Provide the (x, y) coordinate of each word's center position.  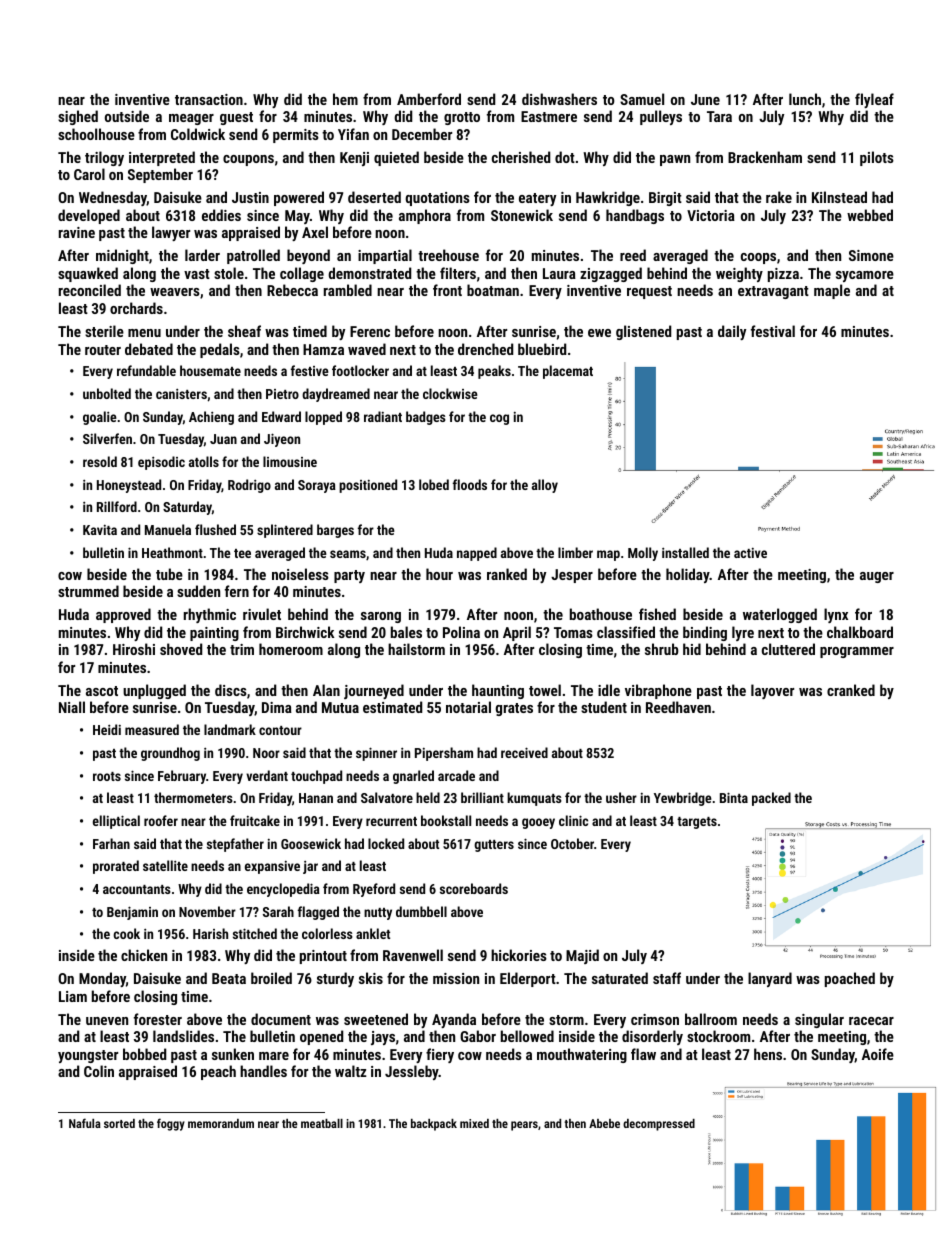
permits (296, 136)
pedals (220, 350)
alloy (545, 486)
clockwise (450, 393)
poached (850, 979)
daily (732, 332)
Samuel (642, 99)
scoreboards (474, 888)
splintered (285, 531)
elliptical (116, 822)
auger (877, 577)
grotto (462, 118)
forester (158, 1019)
